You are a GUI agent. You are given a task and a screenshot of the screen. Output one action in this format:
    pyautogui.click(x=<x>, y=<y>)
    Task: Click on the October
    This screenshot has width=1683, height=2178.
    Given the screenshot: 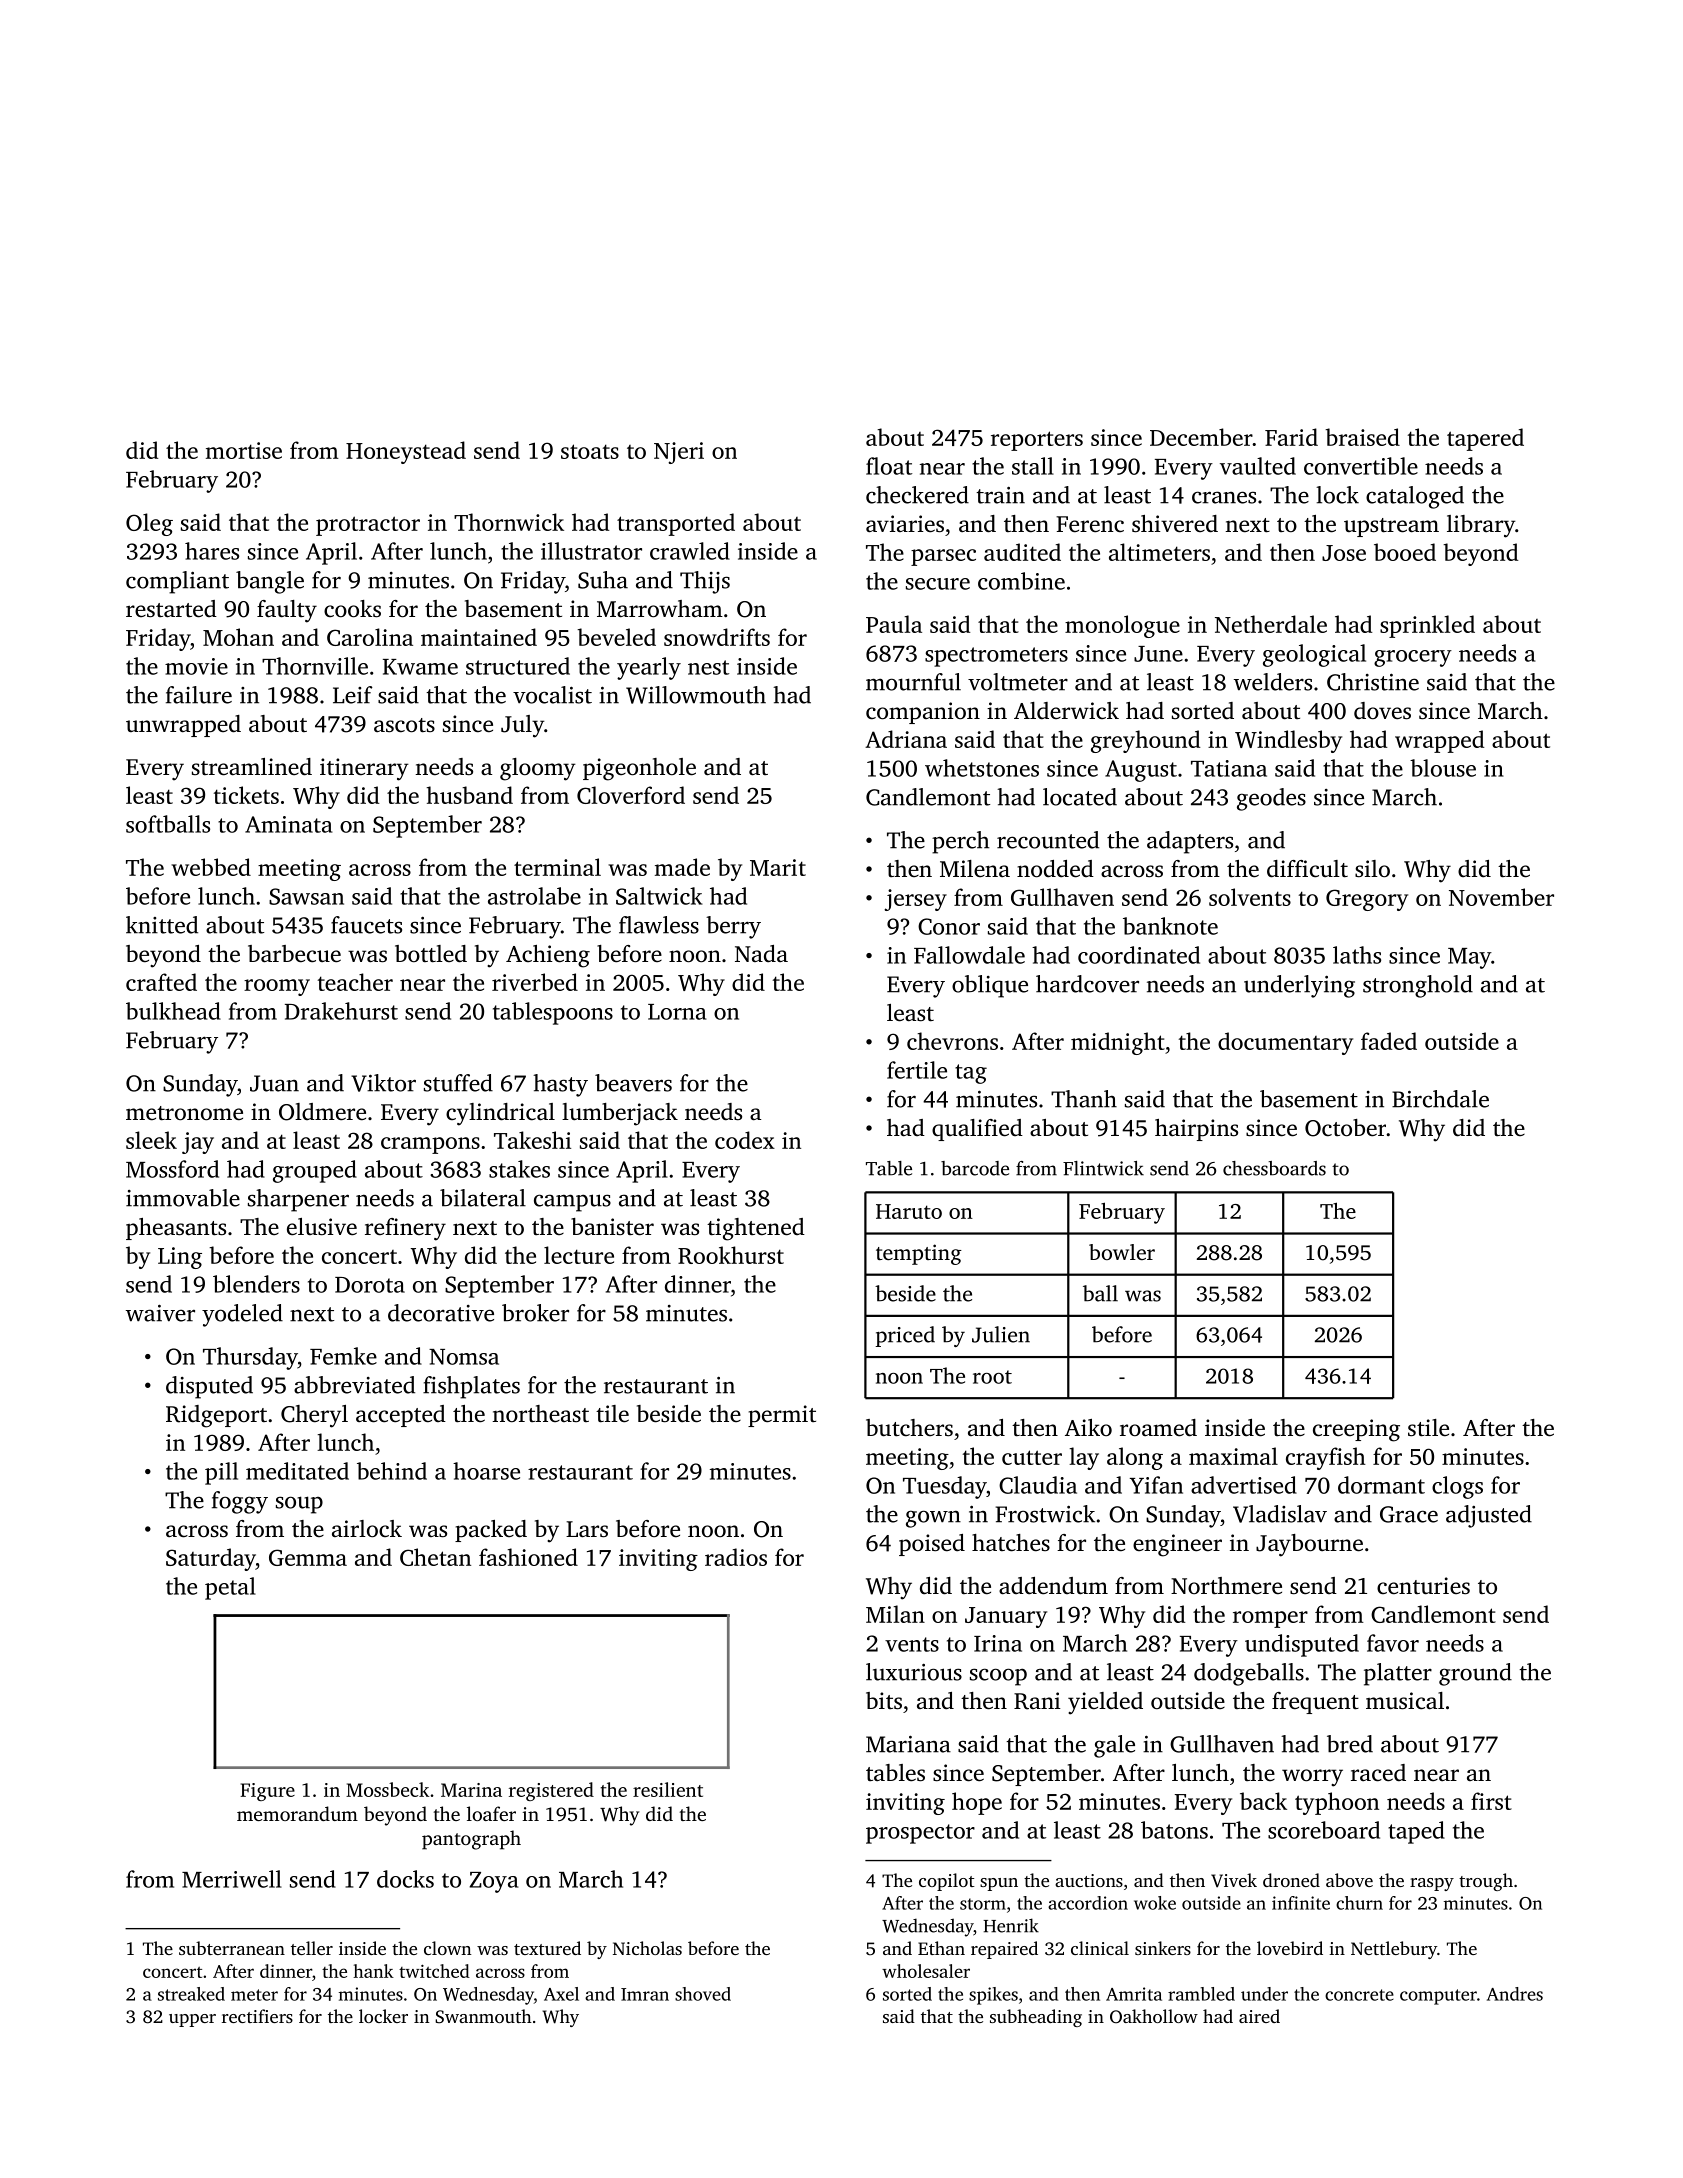 What is the action you would take?
    pyautogui.click(x=1346, y=1128)
